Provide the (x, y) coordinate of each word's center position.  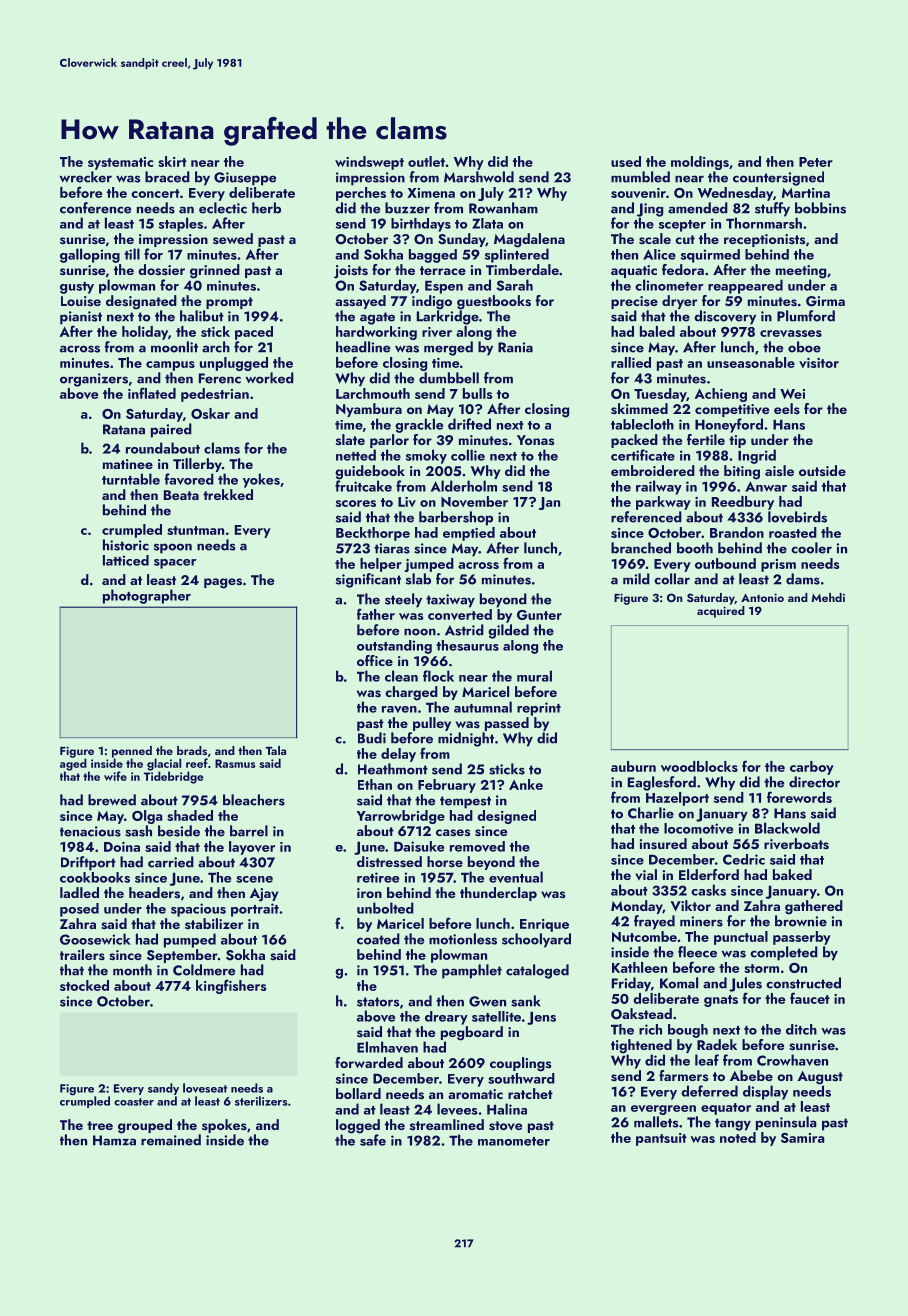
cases (453, 833)
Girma (825, 301)
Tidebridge (174, 777)
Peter (816, 162)
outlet (426, 161)
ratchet (530, 1093)
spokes (224, 1126)
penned (132, 752)
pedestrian (215, 395)
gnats (721, 1001)
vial (646, 874)
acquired (721, 612)
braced (167, 177)
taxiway (450, 601)
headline (363, 347)
